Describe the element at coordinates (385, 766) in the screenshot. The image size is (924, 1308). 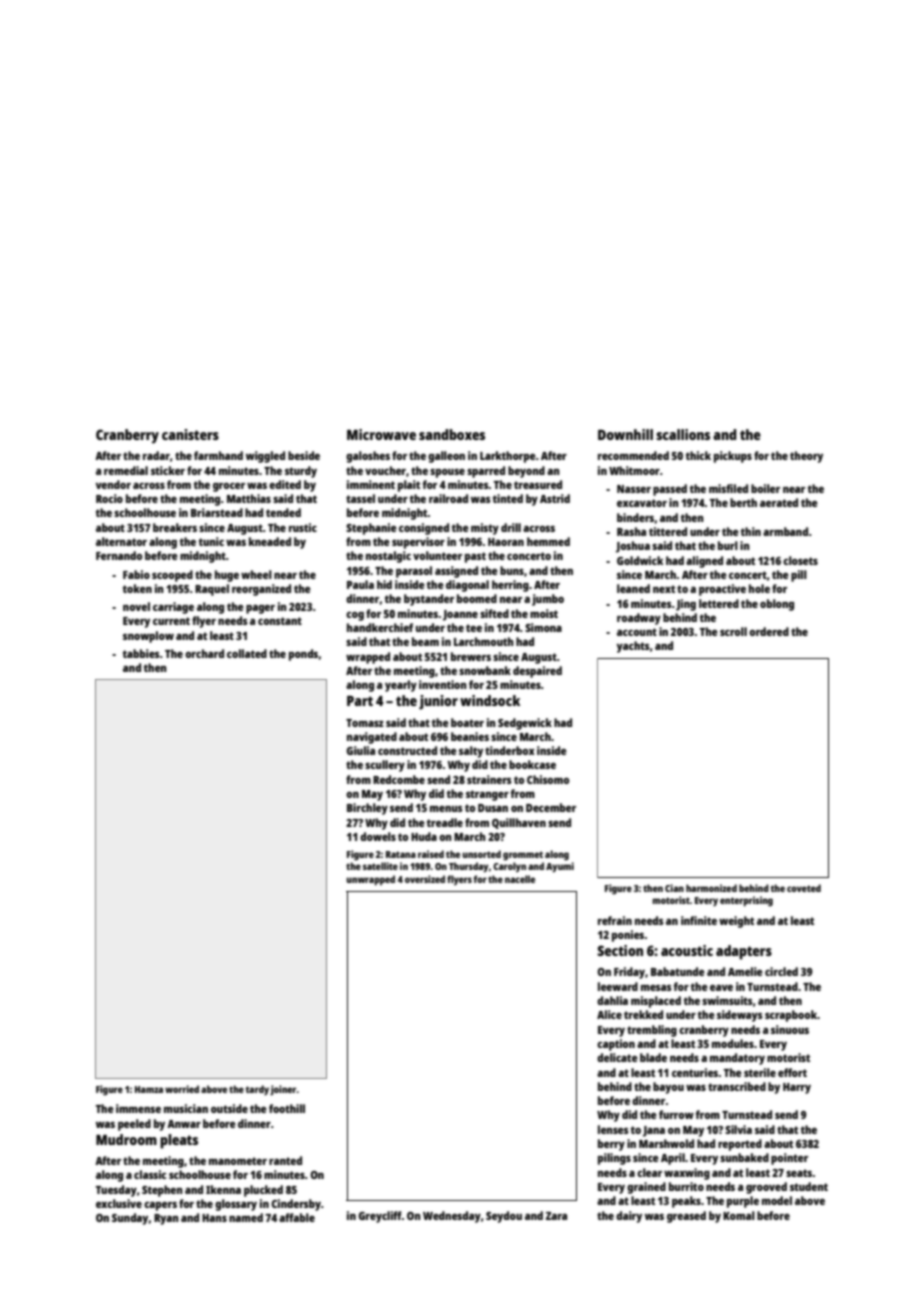
I see `scullery` at that location.
